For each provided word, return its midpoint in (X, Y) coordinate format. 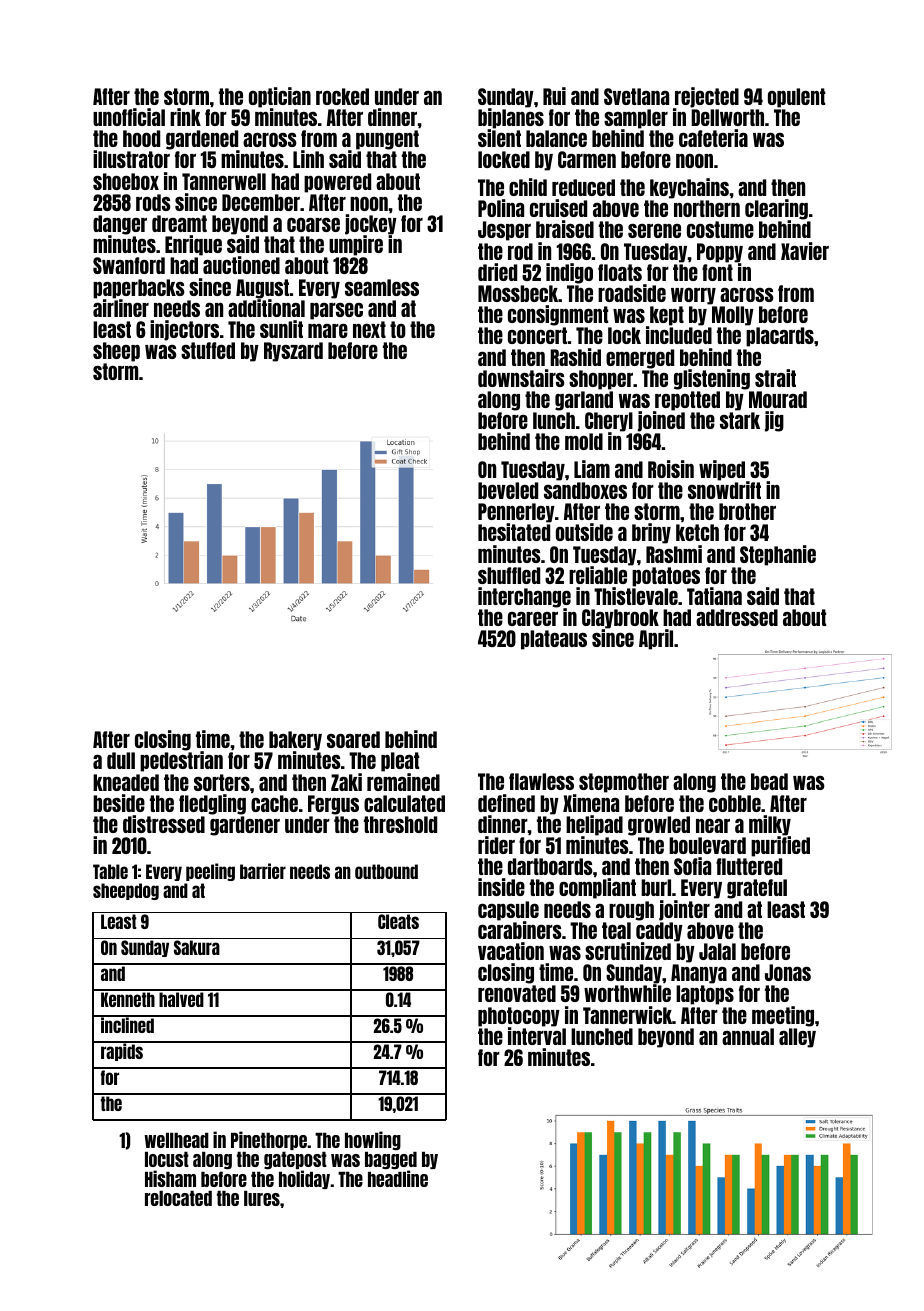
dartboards (550, 866)
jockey (371, 224)
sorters (222, 782)
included (679, 335)
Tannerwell (224, 181)
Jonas (788, 972)
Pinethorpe (269, 1140)
